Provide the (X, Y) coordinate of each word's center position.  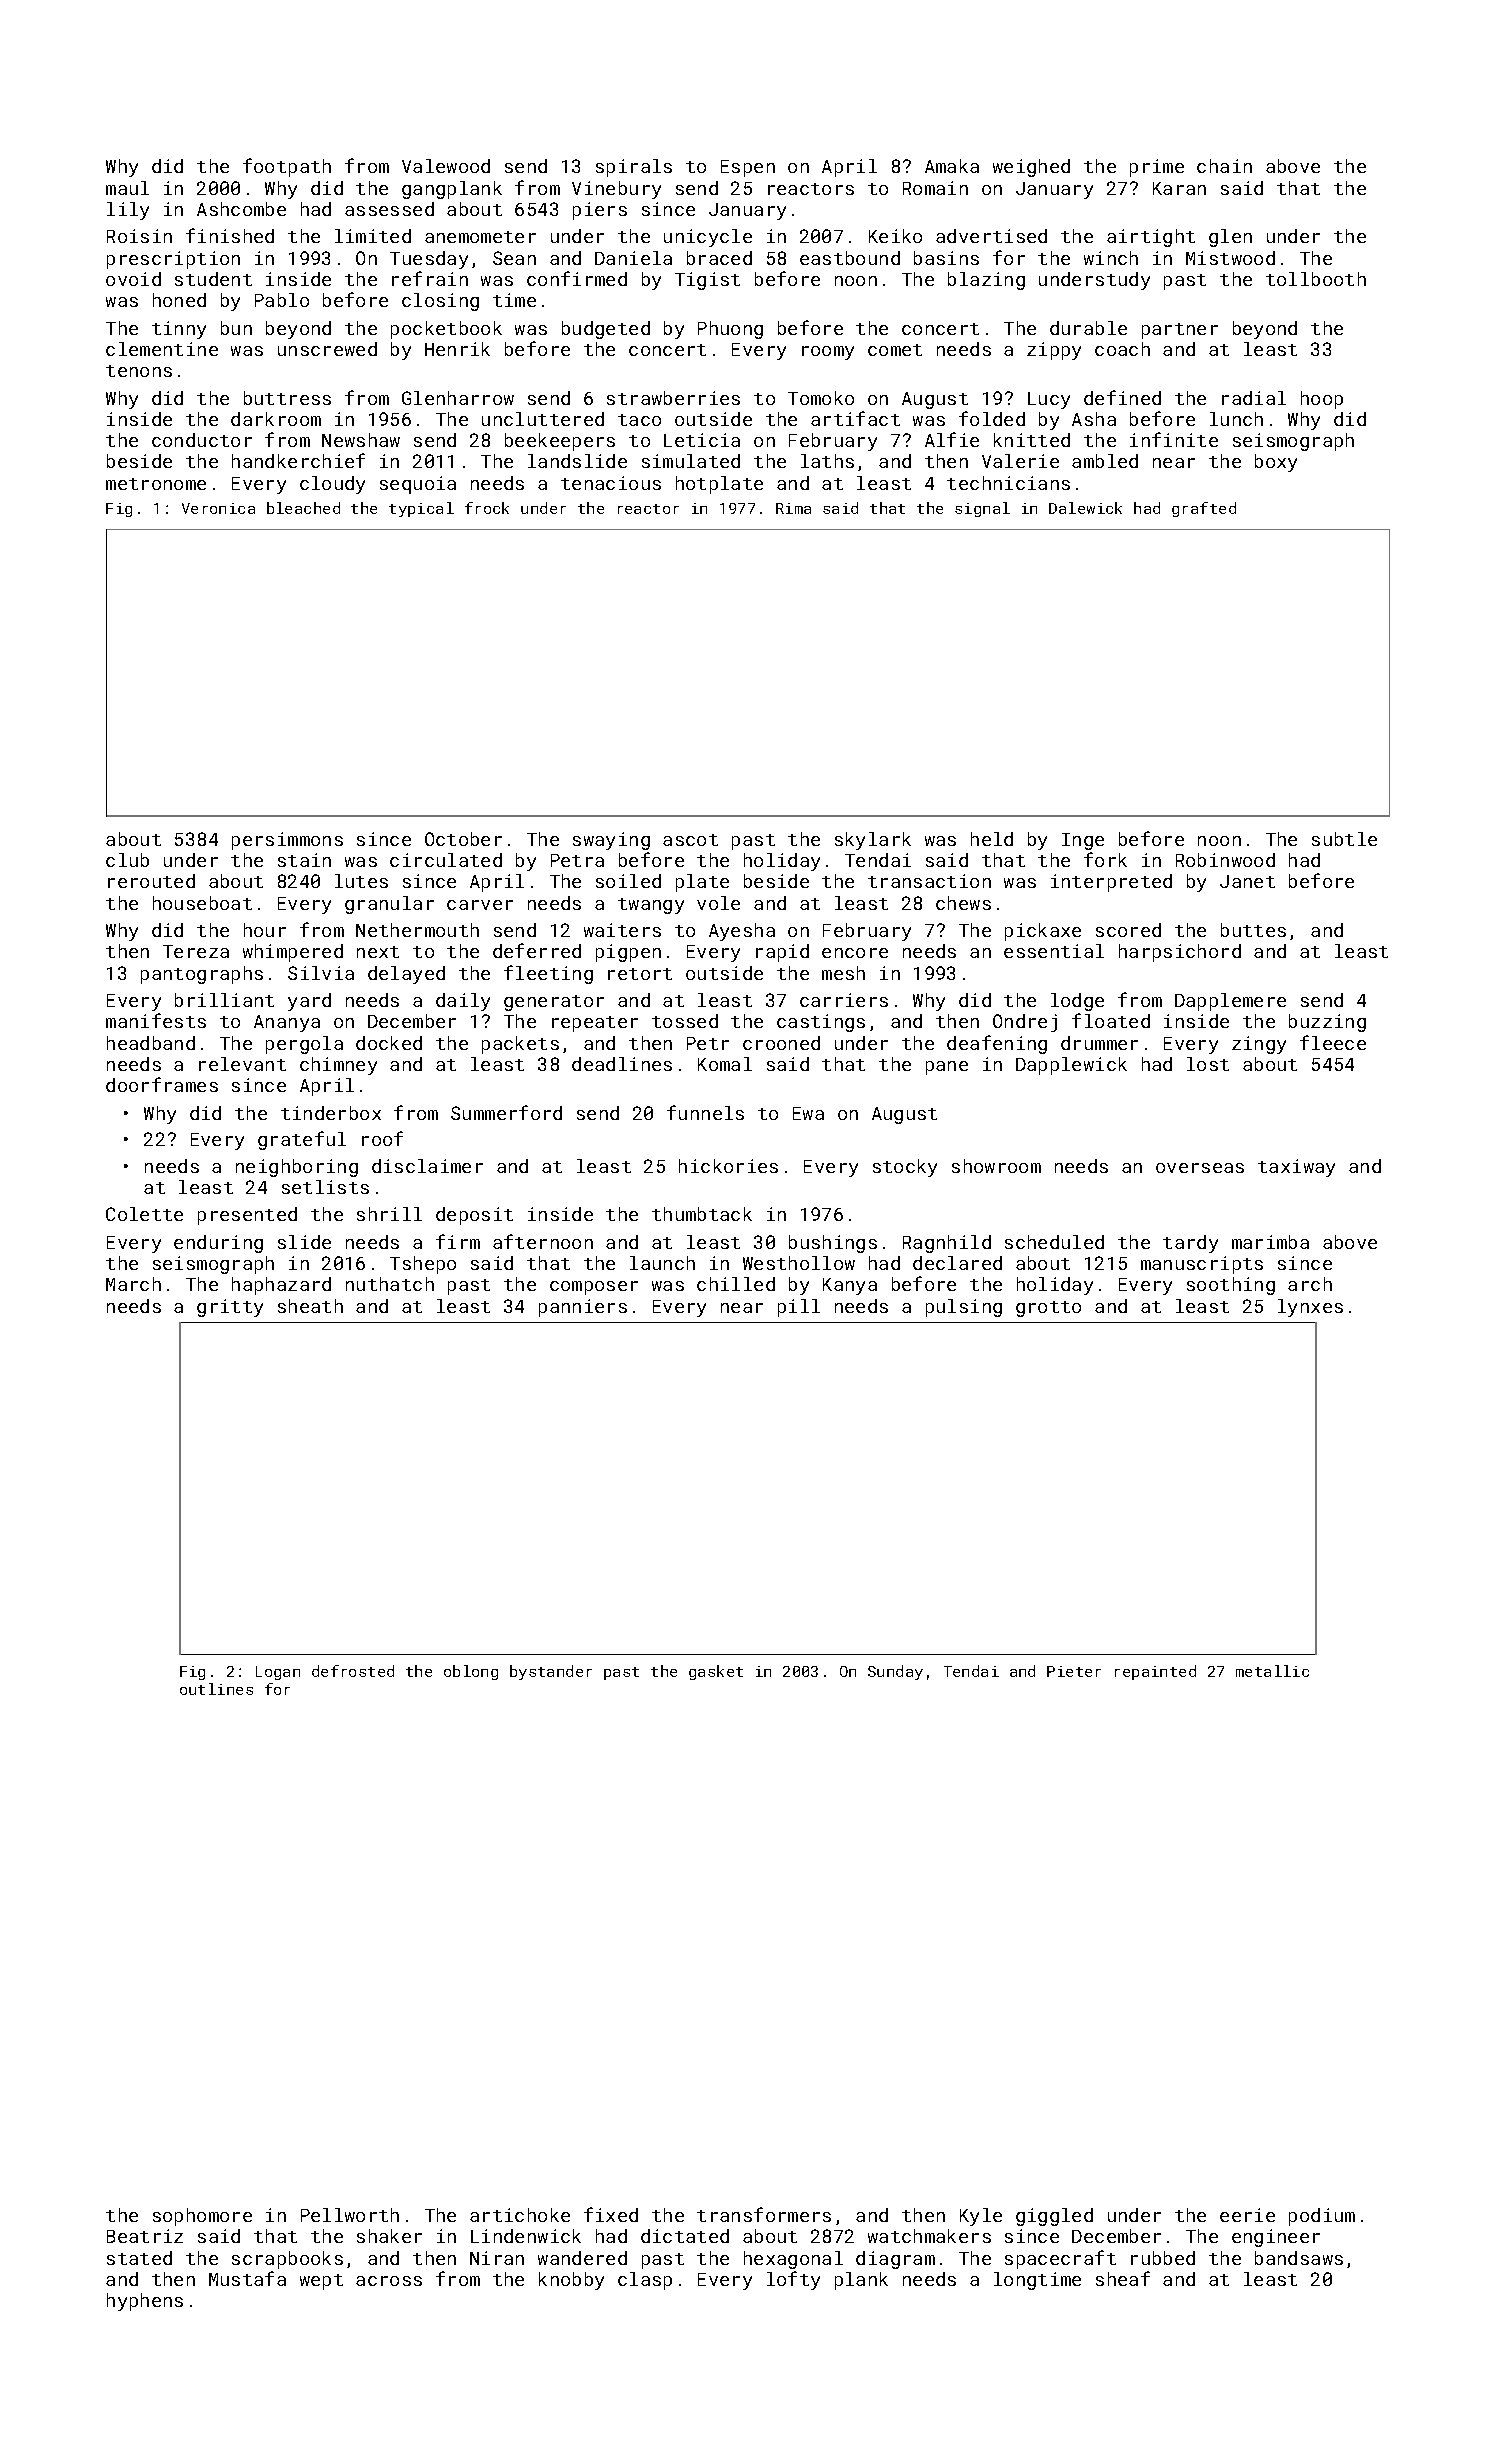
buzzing (1327, 1023)
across (389, 2281)
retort (640, 974)
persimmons (287, 841)
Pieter (1074, 1671)
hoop (1322, 400)
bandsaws (1299, 2258)
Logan (278, 1673)
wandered (582, 2258)
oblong (471, 1672)
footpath (287, 167)
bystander (551, 1672)
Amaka (952, 166)
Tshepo (423, 1265)
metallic (1272, 1671)
